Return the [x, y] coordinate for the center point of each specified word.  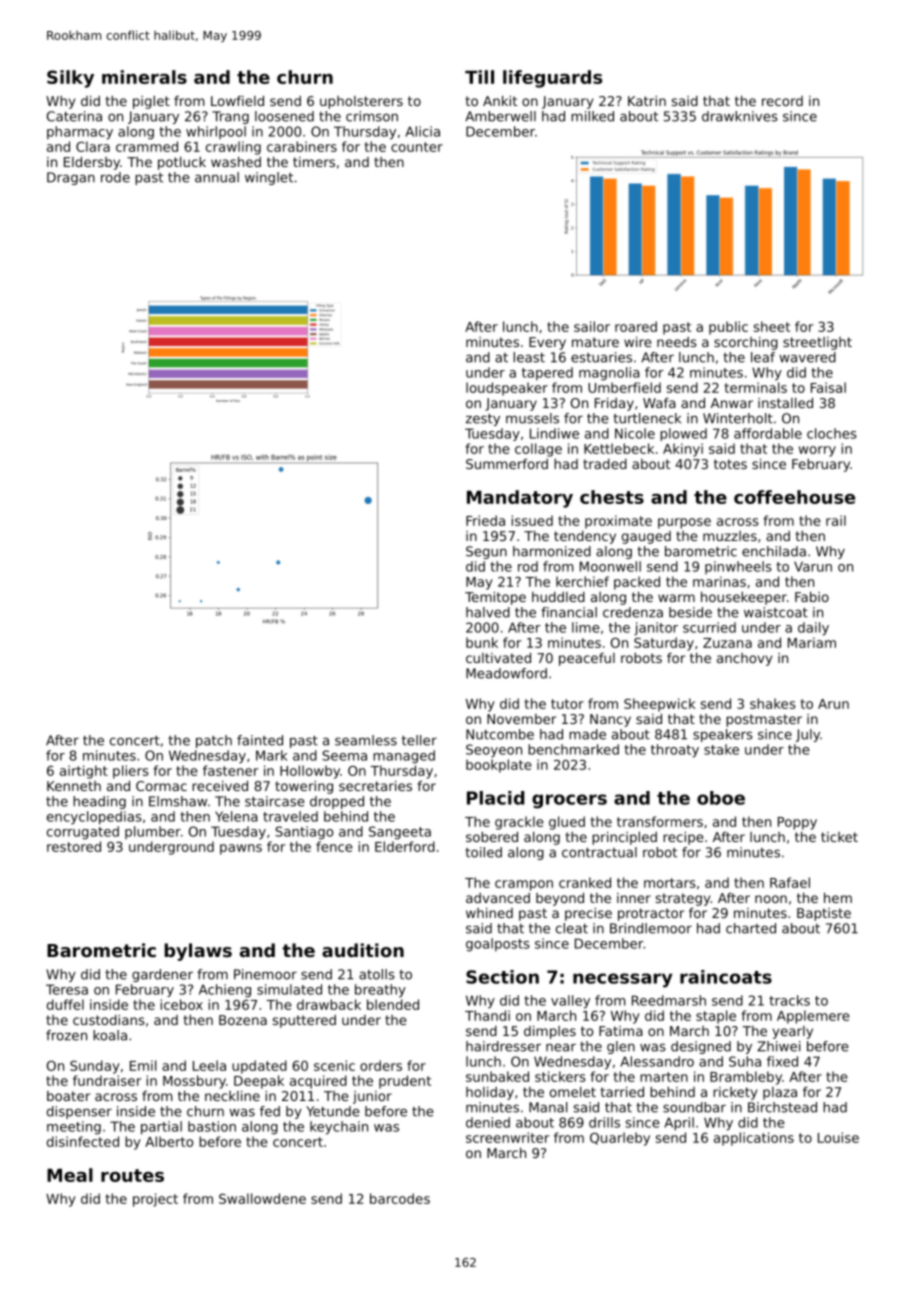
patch [214, 741]
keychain [339, 1128]
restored [74, 846]
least [529, 357]
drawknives [740, 116]
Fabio [812, 596]
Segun [486, 552]
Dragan [71, 178]
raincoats [726, 977]
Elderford [405, 846]
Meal [70, 1175]
